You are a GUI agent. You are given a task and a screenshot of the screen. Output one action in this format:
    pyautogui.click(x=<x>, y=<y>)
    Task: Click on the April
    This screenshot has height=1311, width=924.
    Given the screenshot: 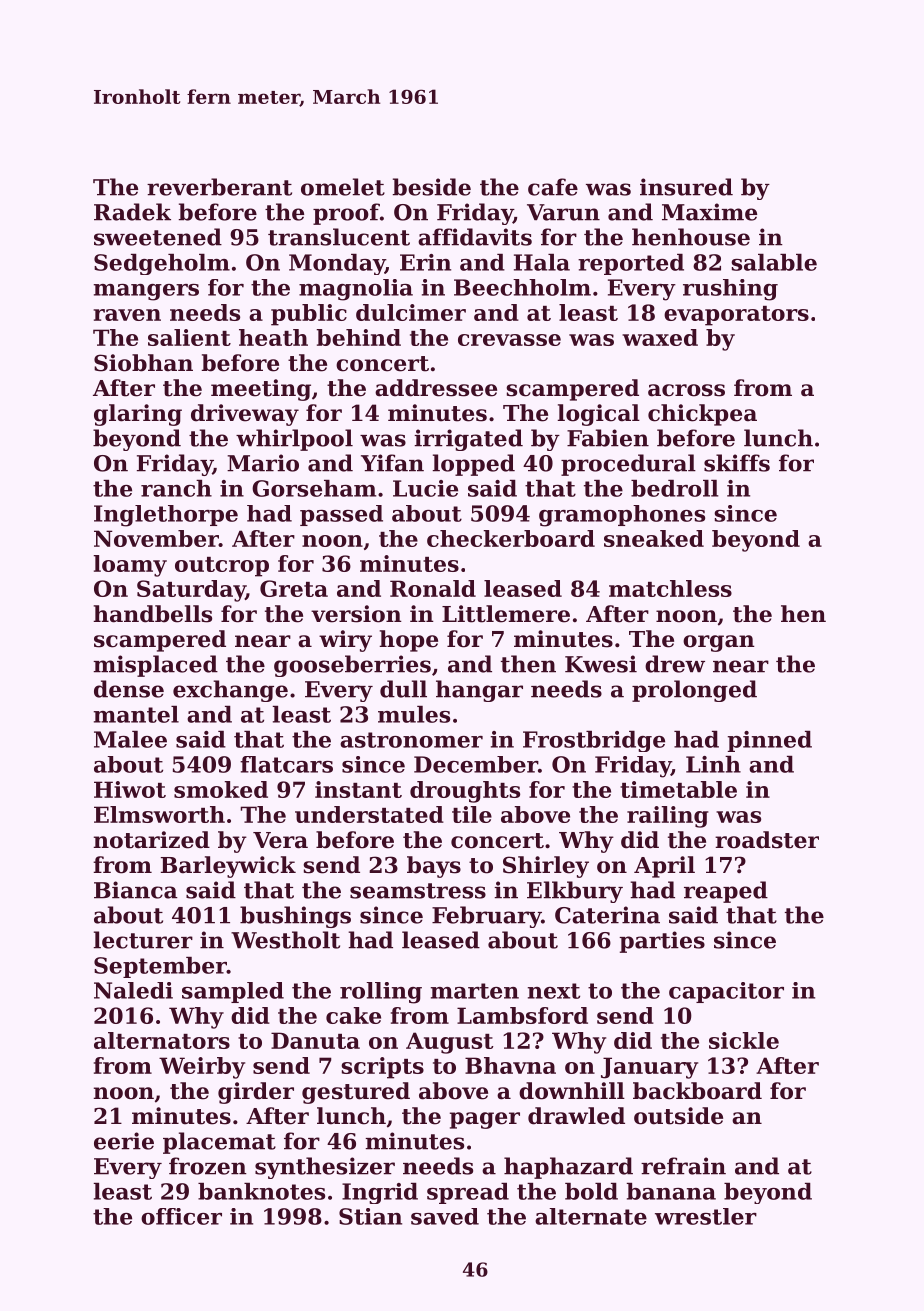 What is the action you would take?
    pyautogui.click(x=664, y=867)
